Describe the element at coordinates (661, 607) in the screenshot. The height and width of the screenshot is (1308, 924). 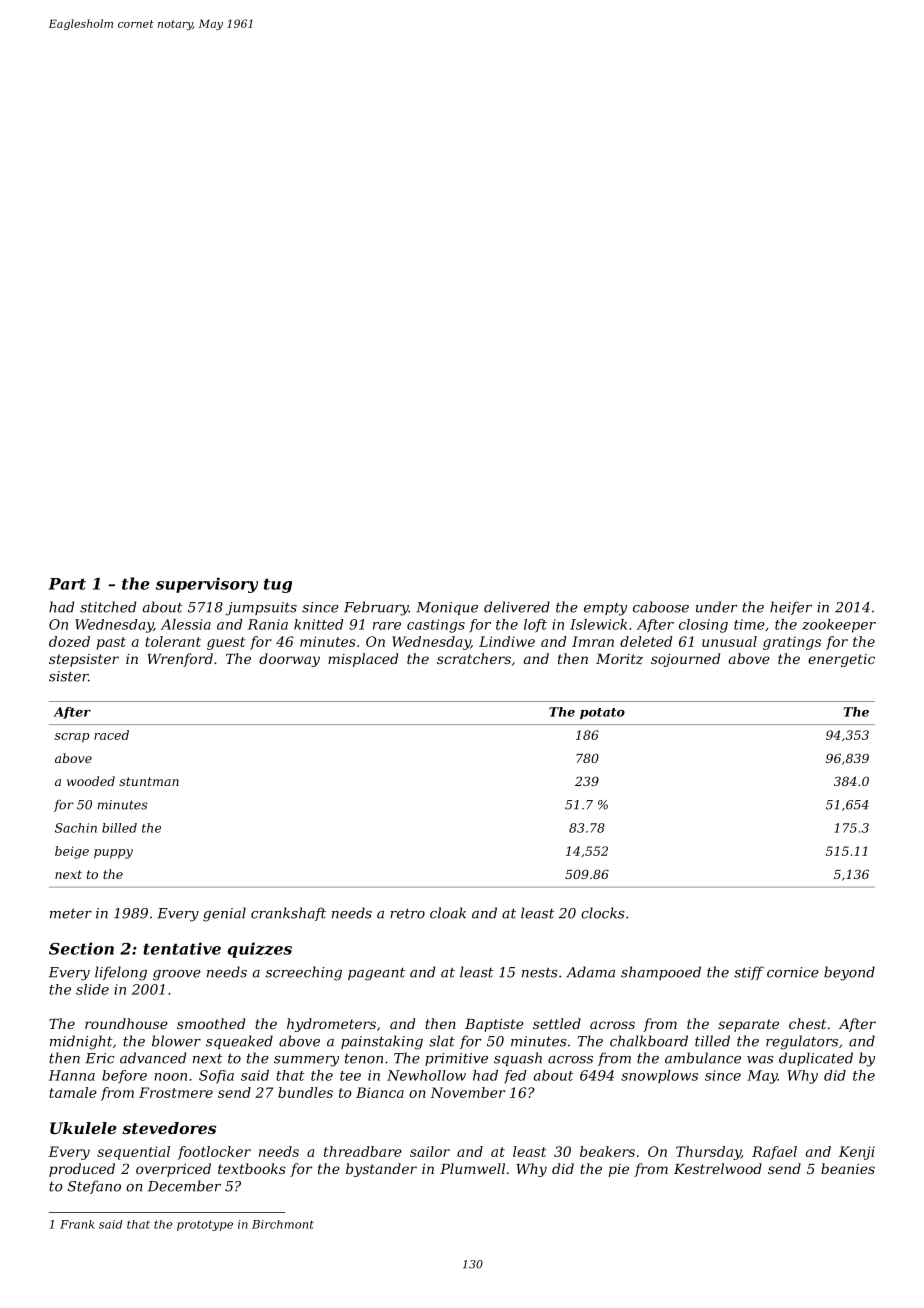
I see `caboose` at that location.
